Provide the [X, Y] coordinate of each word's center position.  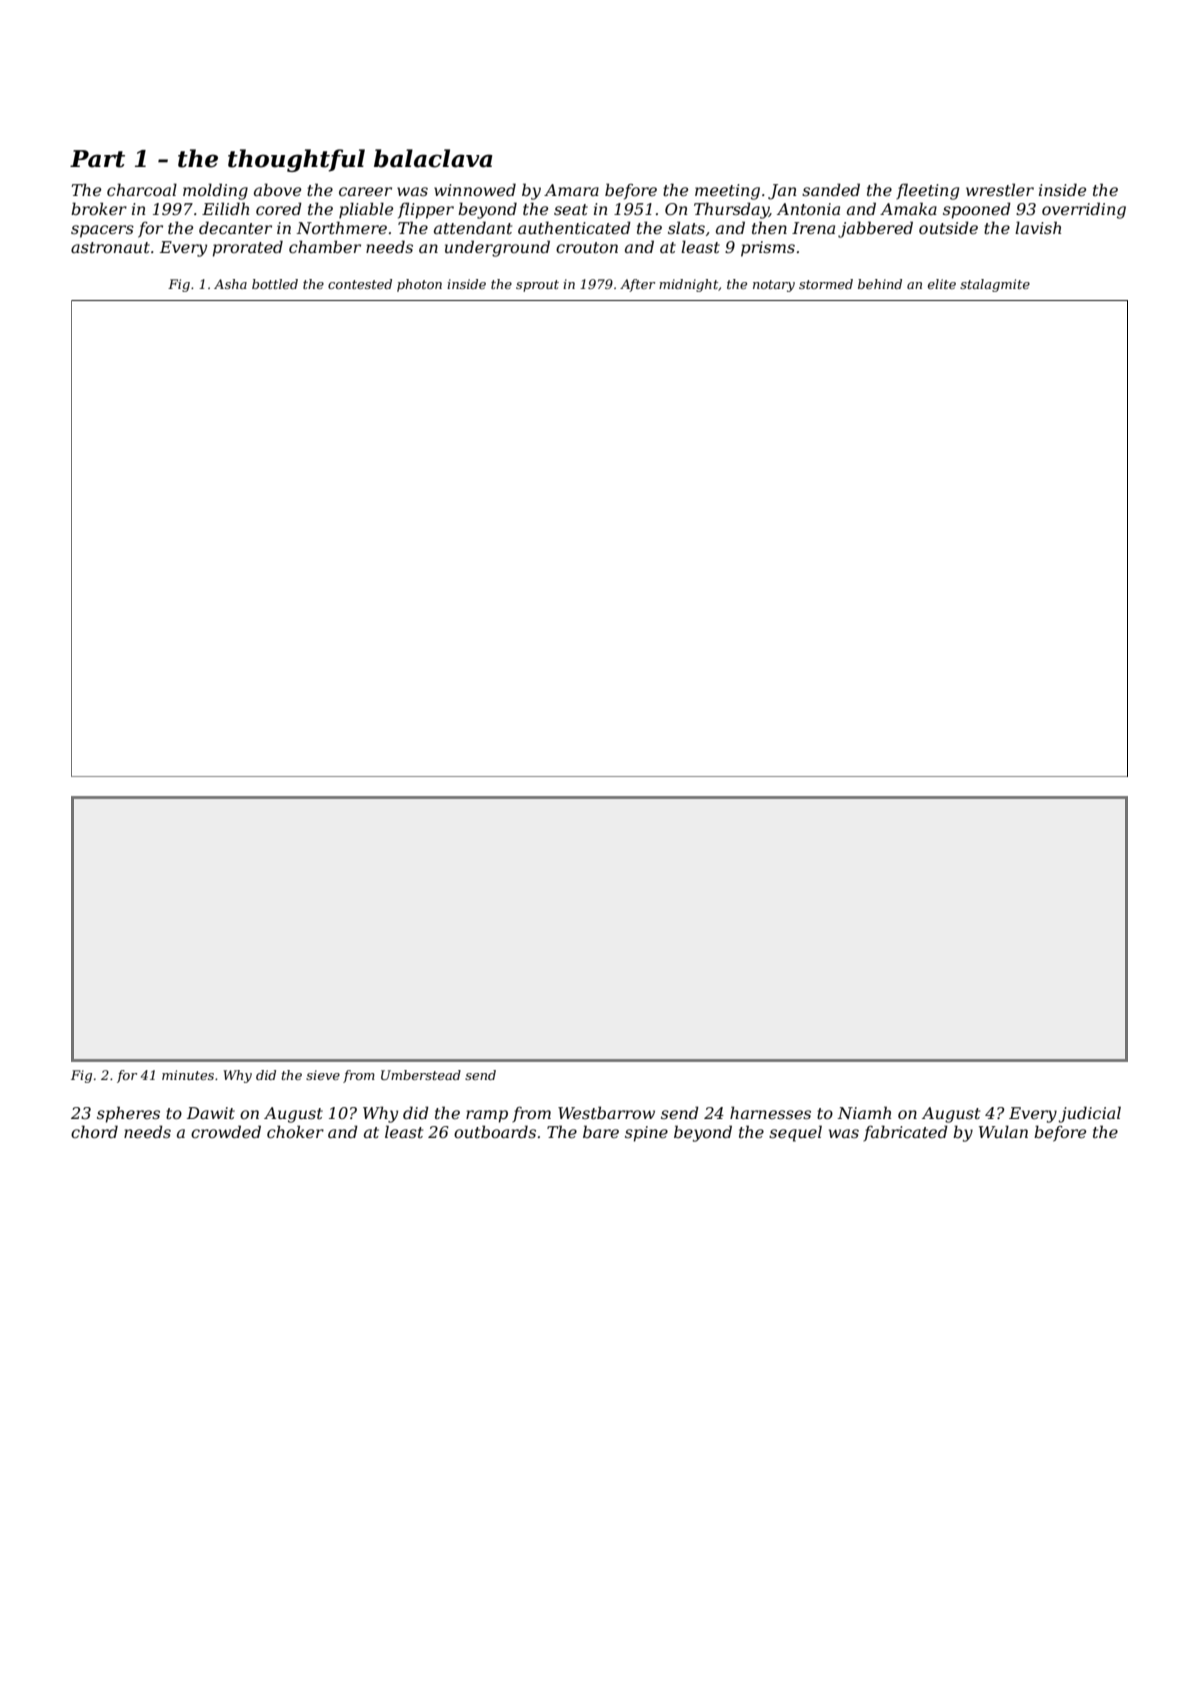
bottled [275, 284]
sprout [537, 286]
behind [880, 284]
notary [774, 286]
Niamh [864, 1112]
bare [601, 1131]
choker [295, 1131]
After [637, 285]
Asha [230, 284]
